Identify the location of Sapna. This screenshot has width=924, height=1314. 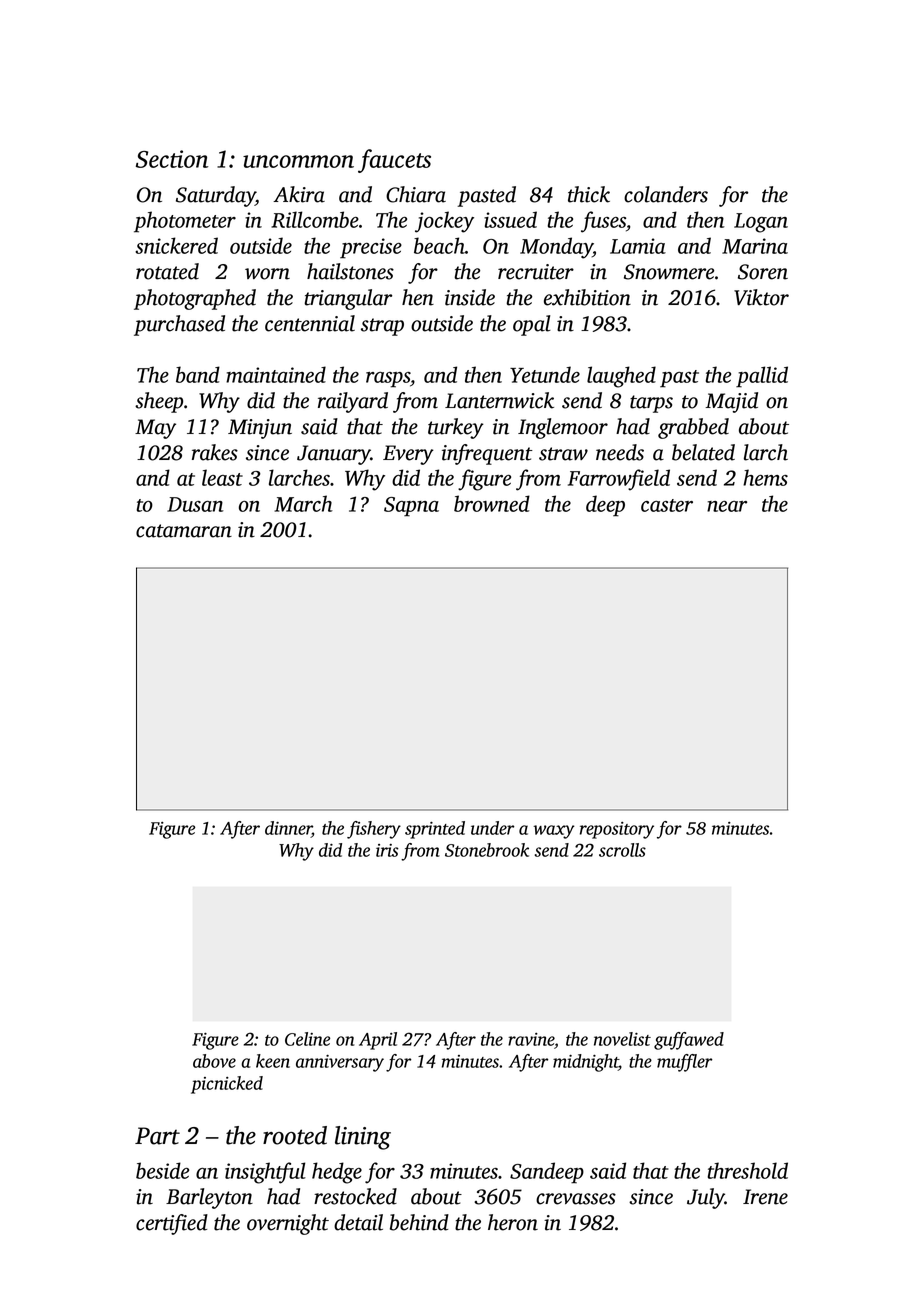
(411, 507).
